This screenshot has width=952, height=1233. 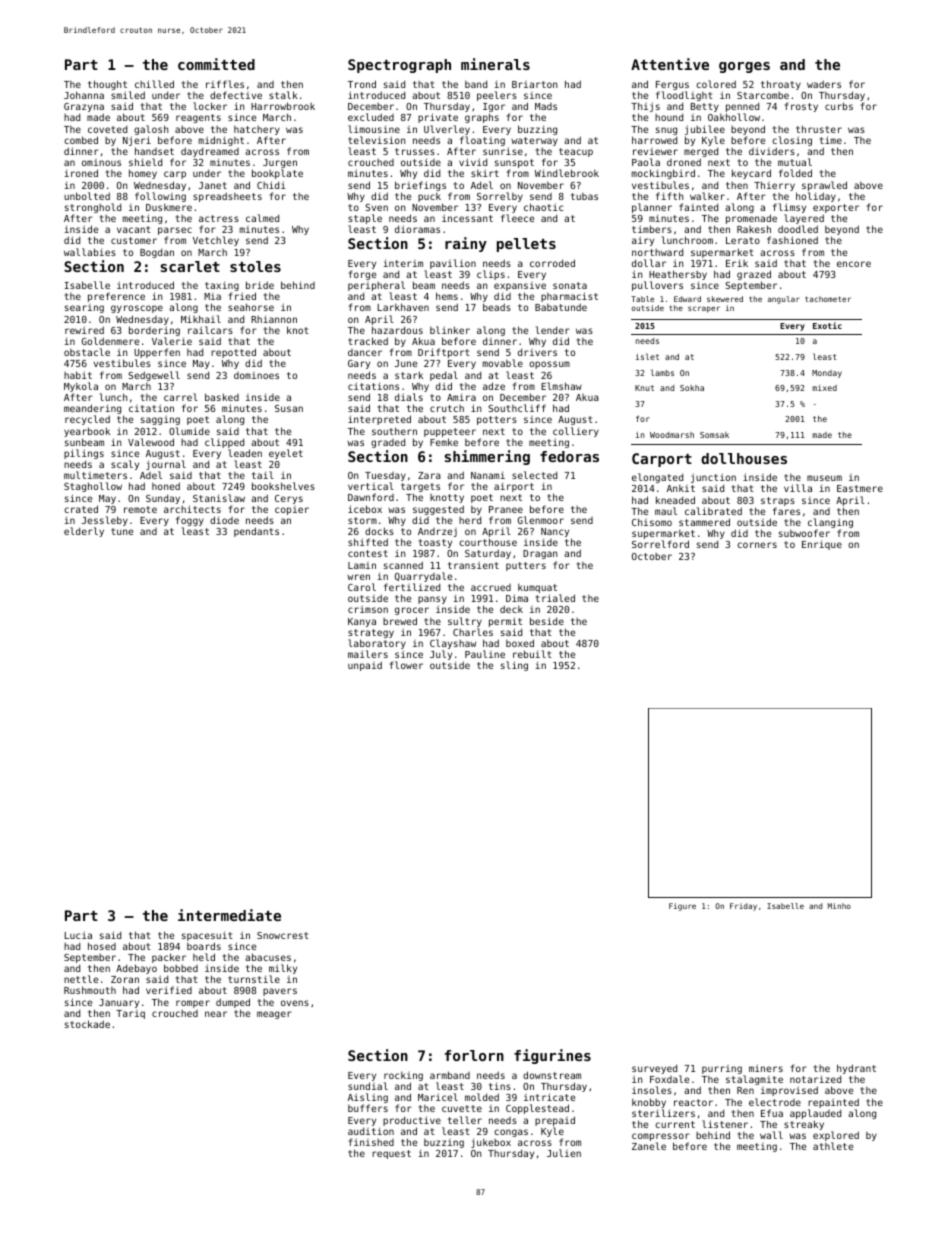 What do you see at coordinates (681, 488) in the screenshot?
I see `Ankit` at bounding box center [681, 488].
